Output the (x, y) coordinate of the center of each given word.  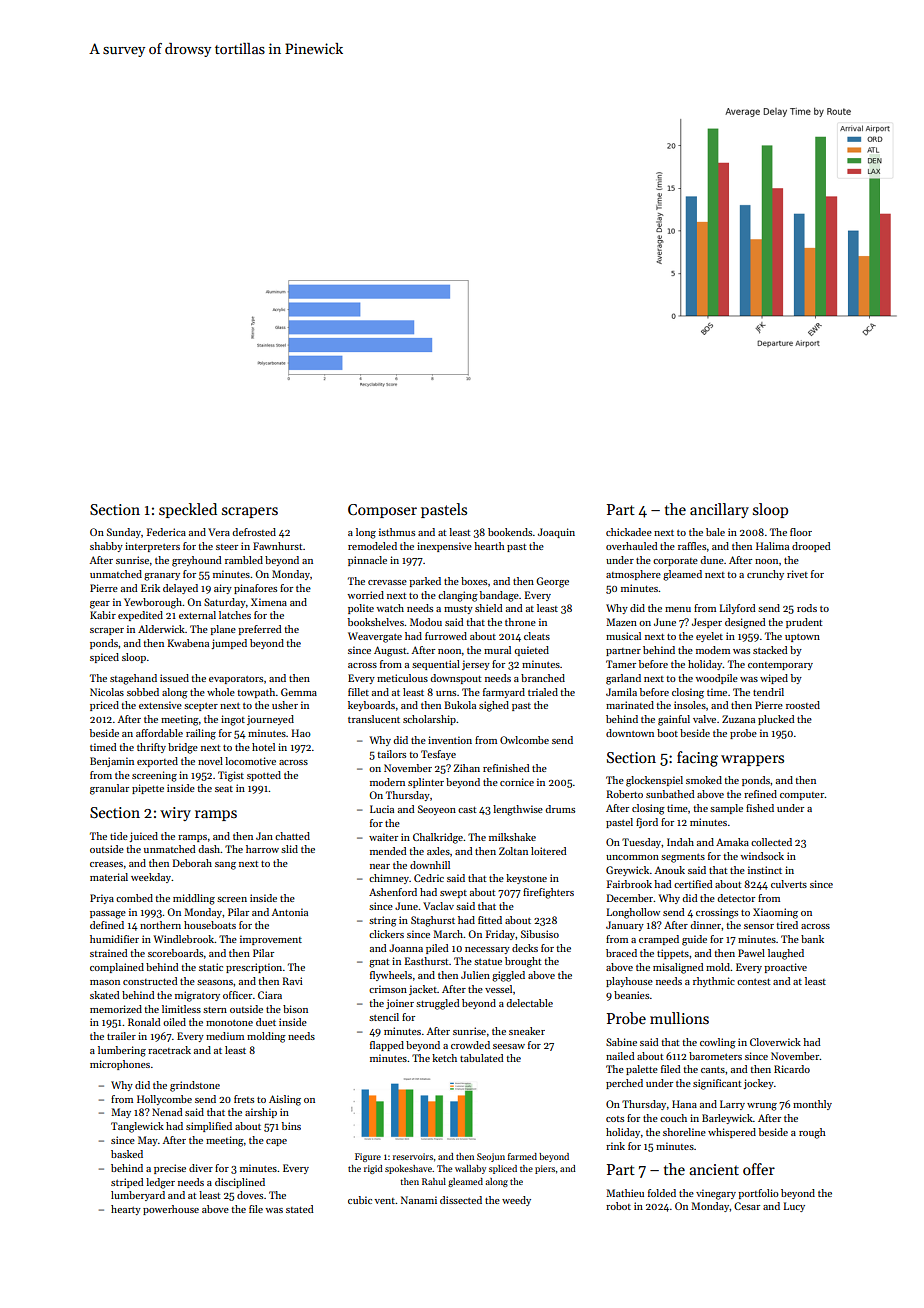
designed (745, 623)
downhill (430, 865)
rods (807, 608)
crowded (470, 1045)
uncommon (632, 857)
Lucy (794, 1207)
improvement (271, 940)
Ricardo (792, 1069)
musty (458, 610)
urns (446, 693)
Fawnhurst (278, 546)
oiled (174, 1022)
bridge (183, 748)
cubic (360, 1200)
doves (250, 1195)
